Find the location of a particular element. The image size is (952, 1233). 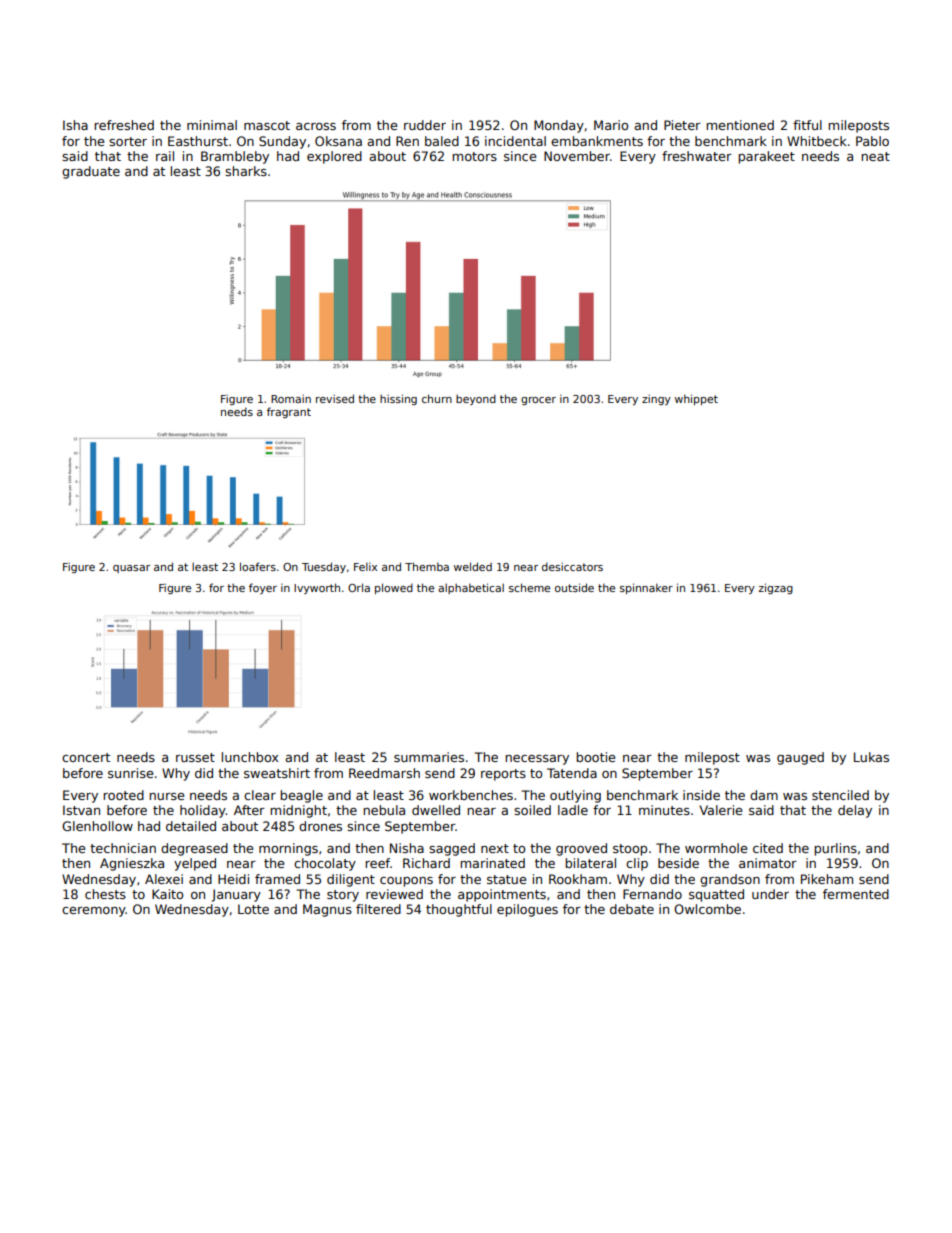

whippet is located at coordinates (696, 399).
